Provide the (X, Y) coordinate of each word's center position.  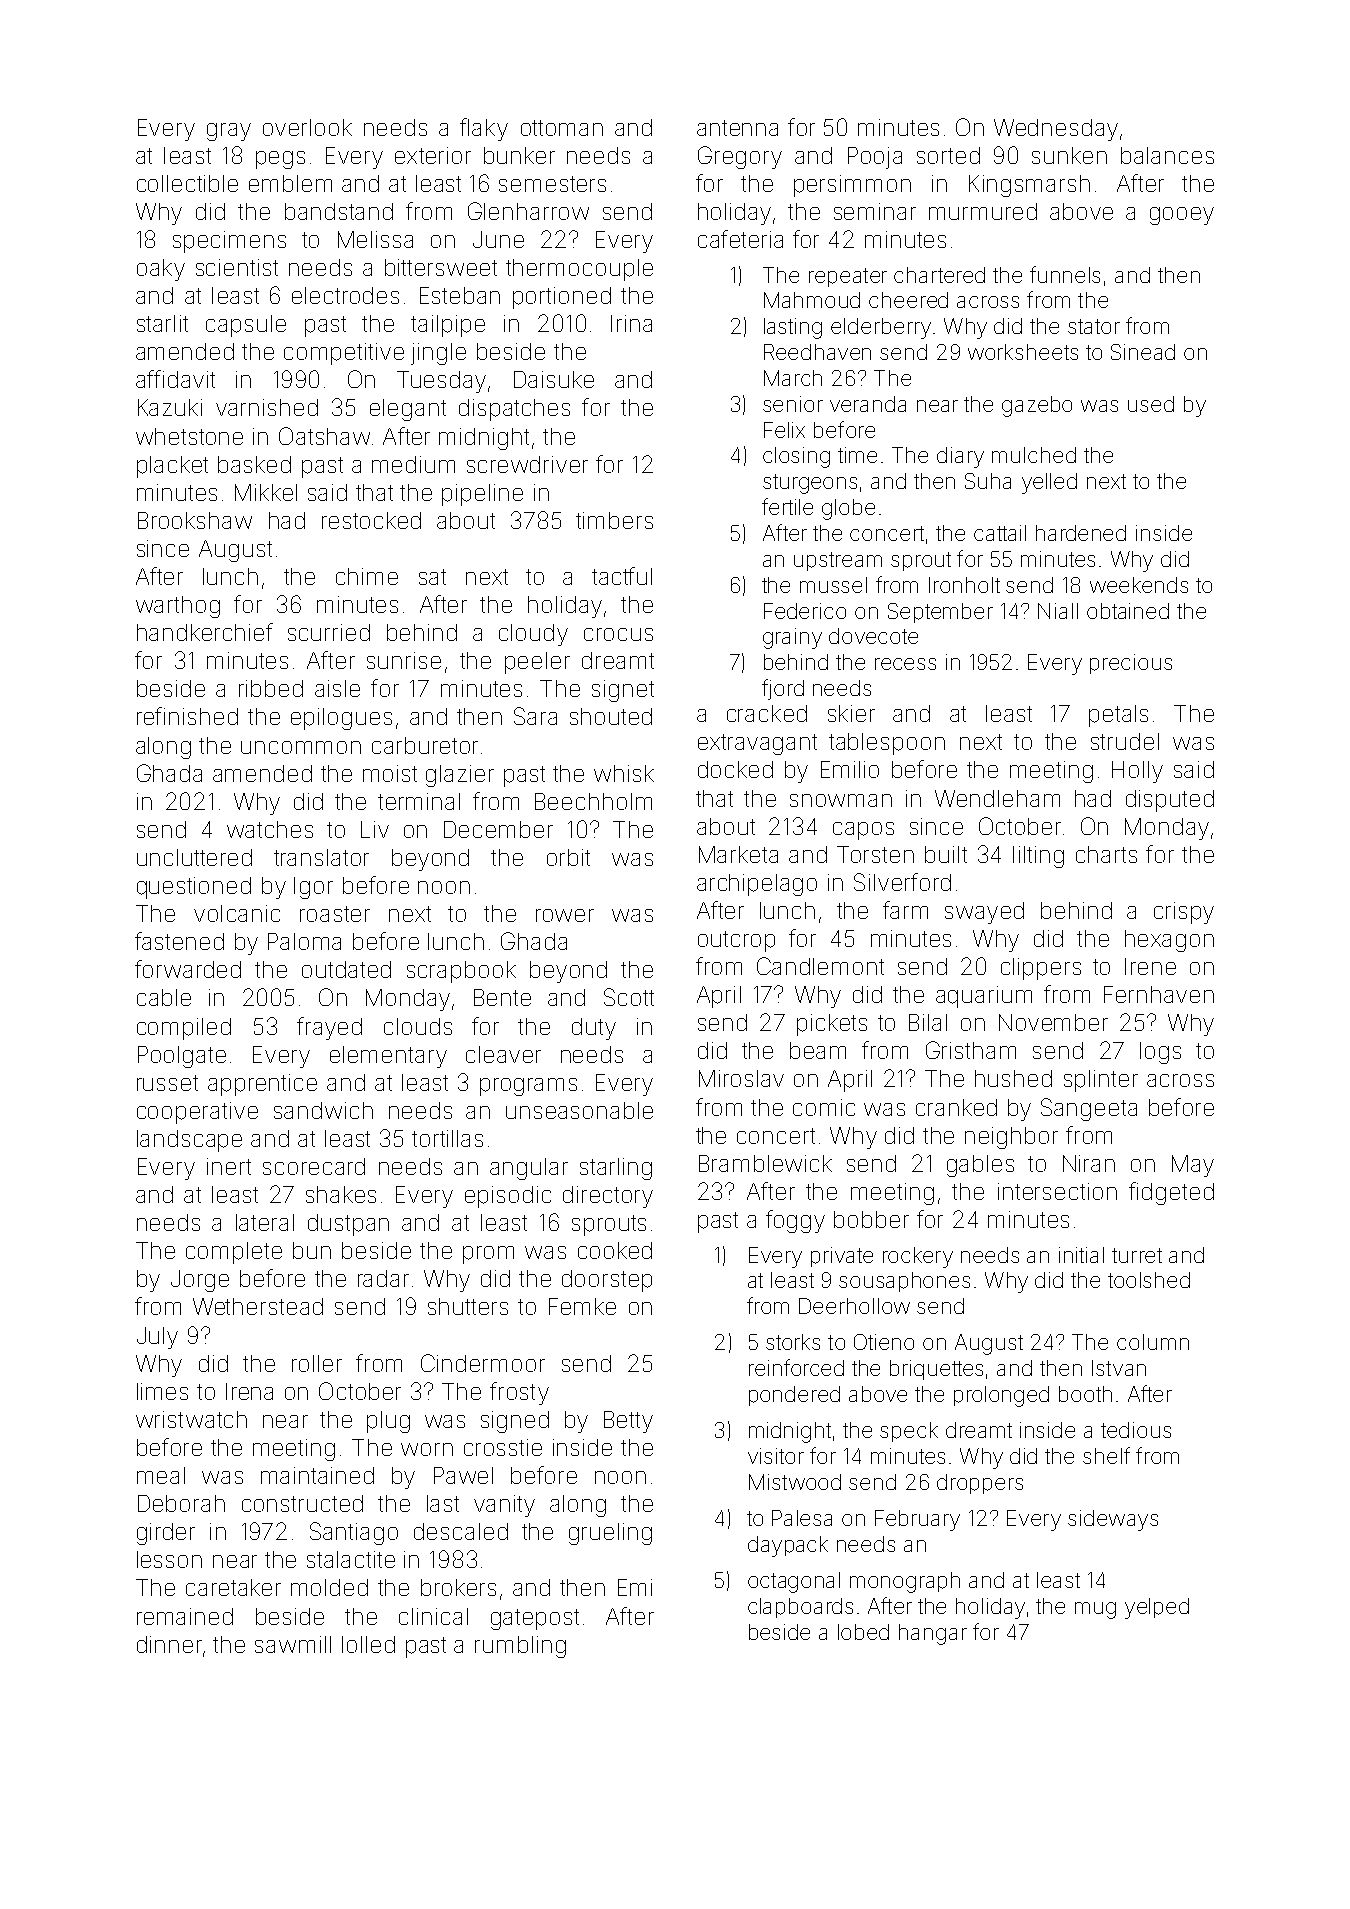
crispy (1184, 913)
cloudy (533, 635)
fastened (179, 941)
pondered (794, 1396)
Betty (628, 1422)
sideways (1113, 1520)
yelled (1049, 483)
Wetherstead (258, 1306)
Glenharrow (528, 211)
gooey (1182, 216)
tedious (1136, 1430)
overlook (307, 127)
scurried (329, 632)
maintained (317, 1475)
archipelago (757, 885)
